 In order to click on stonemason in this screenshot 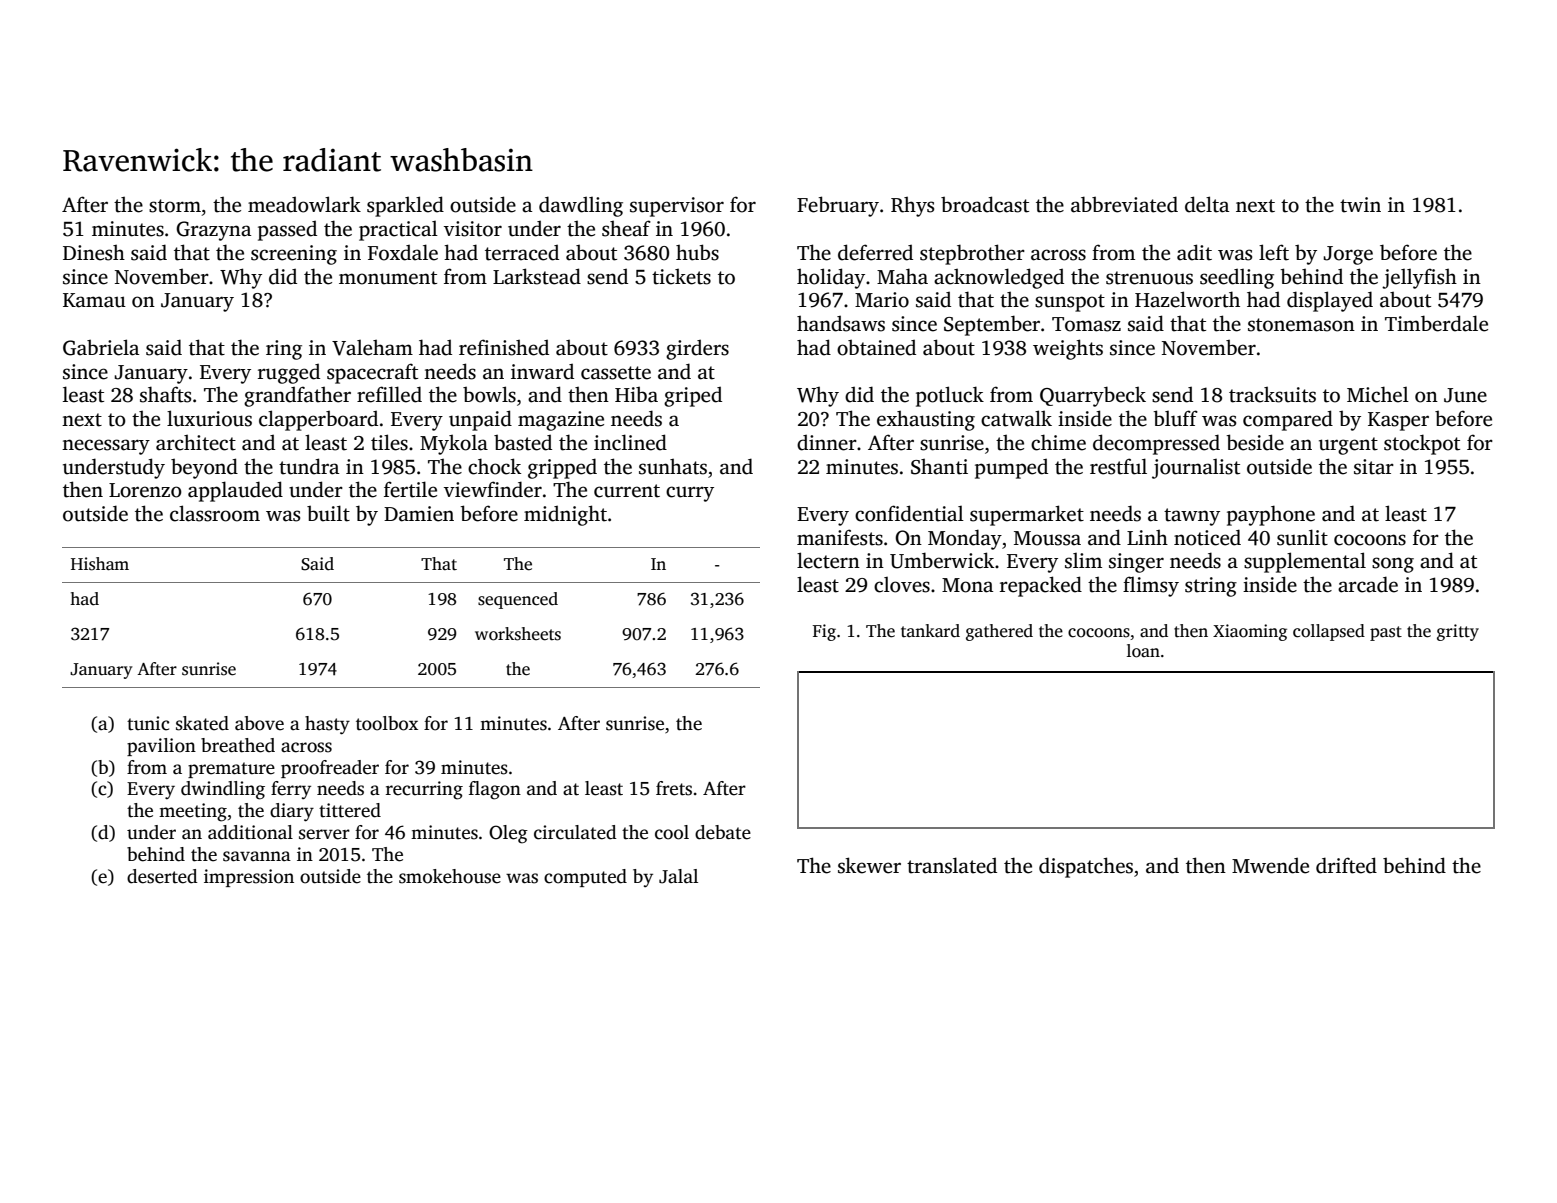, I will do `click(1301, 325)`.
